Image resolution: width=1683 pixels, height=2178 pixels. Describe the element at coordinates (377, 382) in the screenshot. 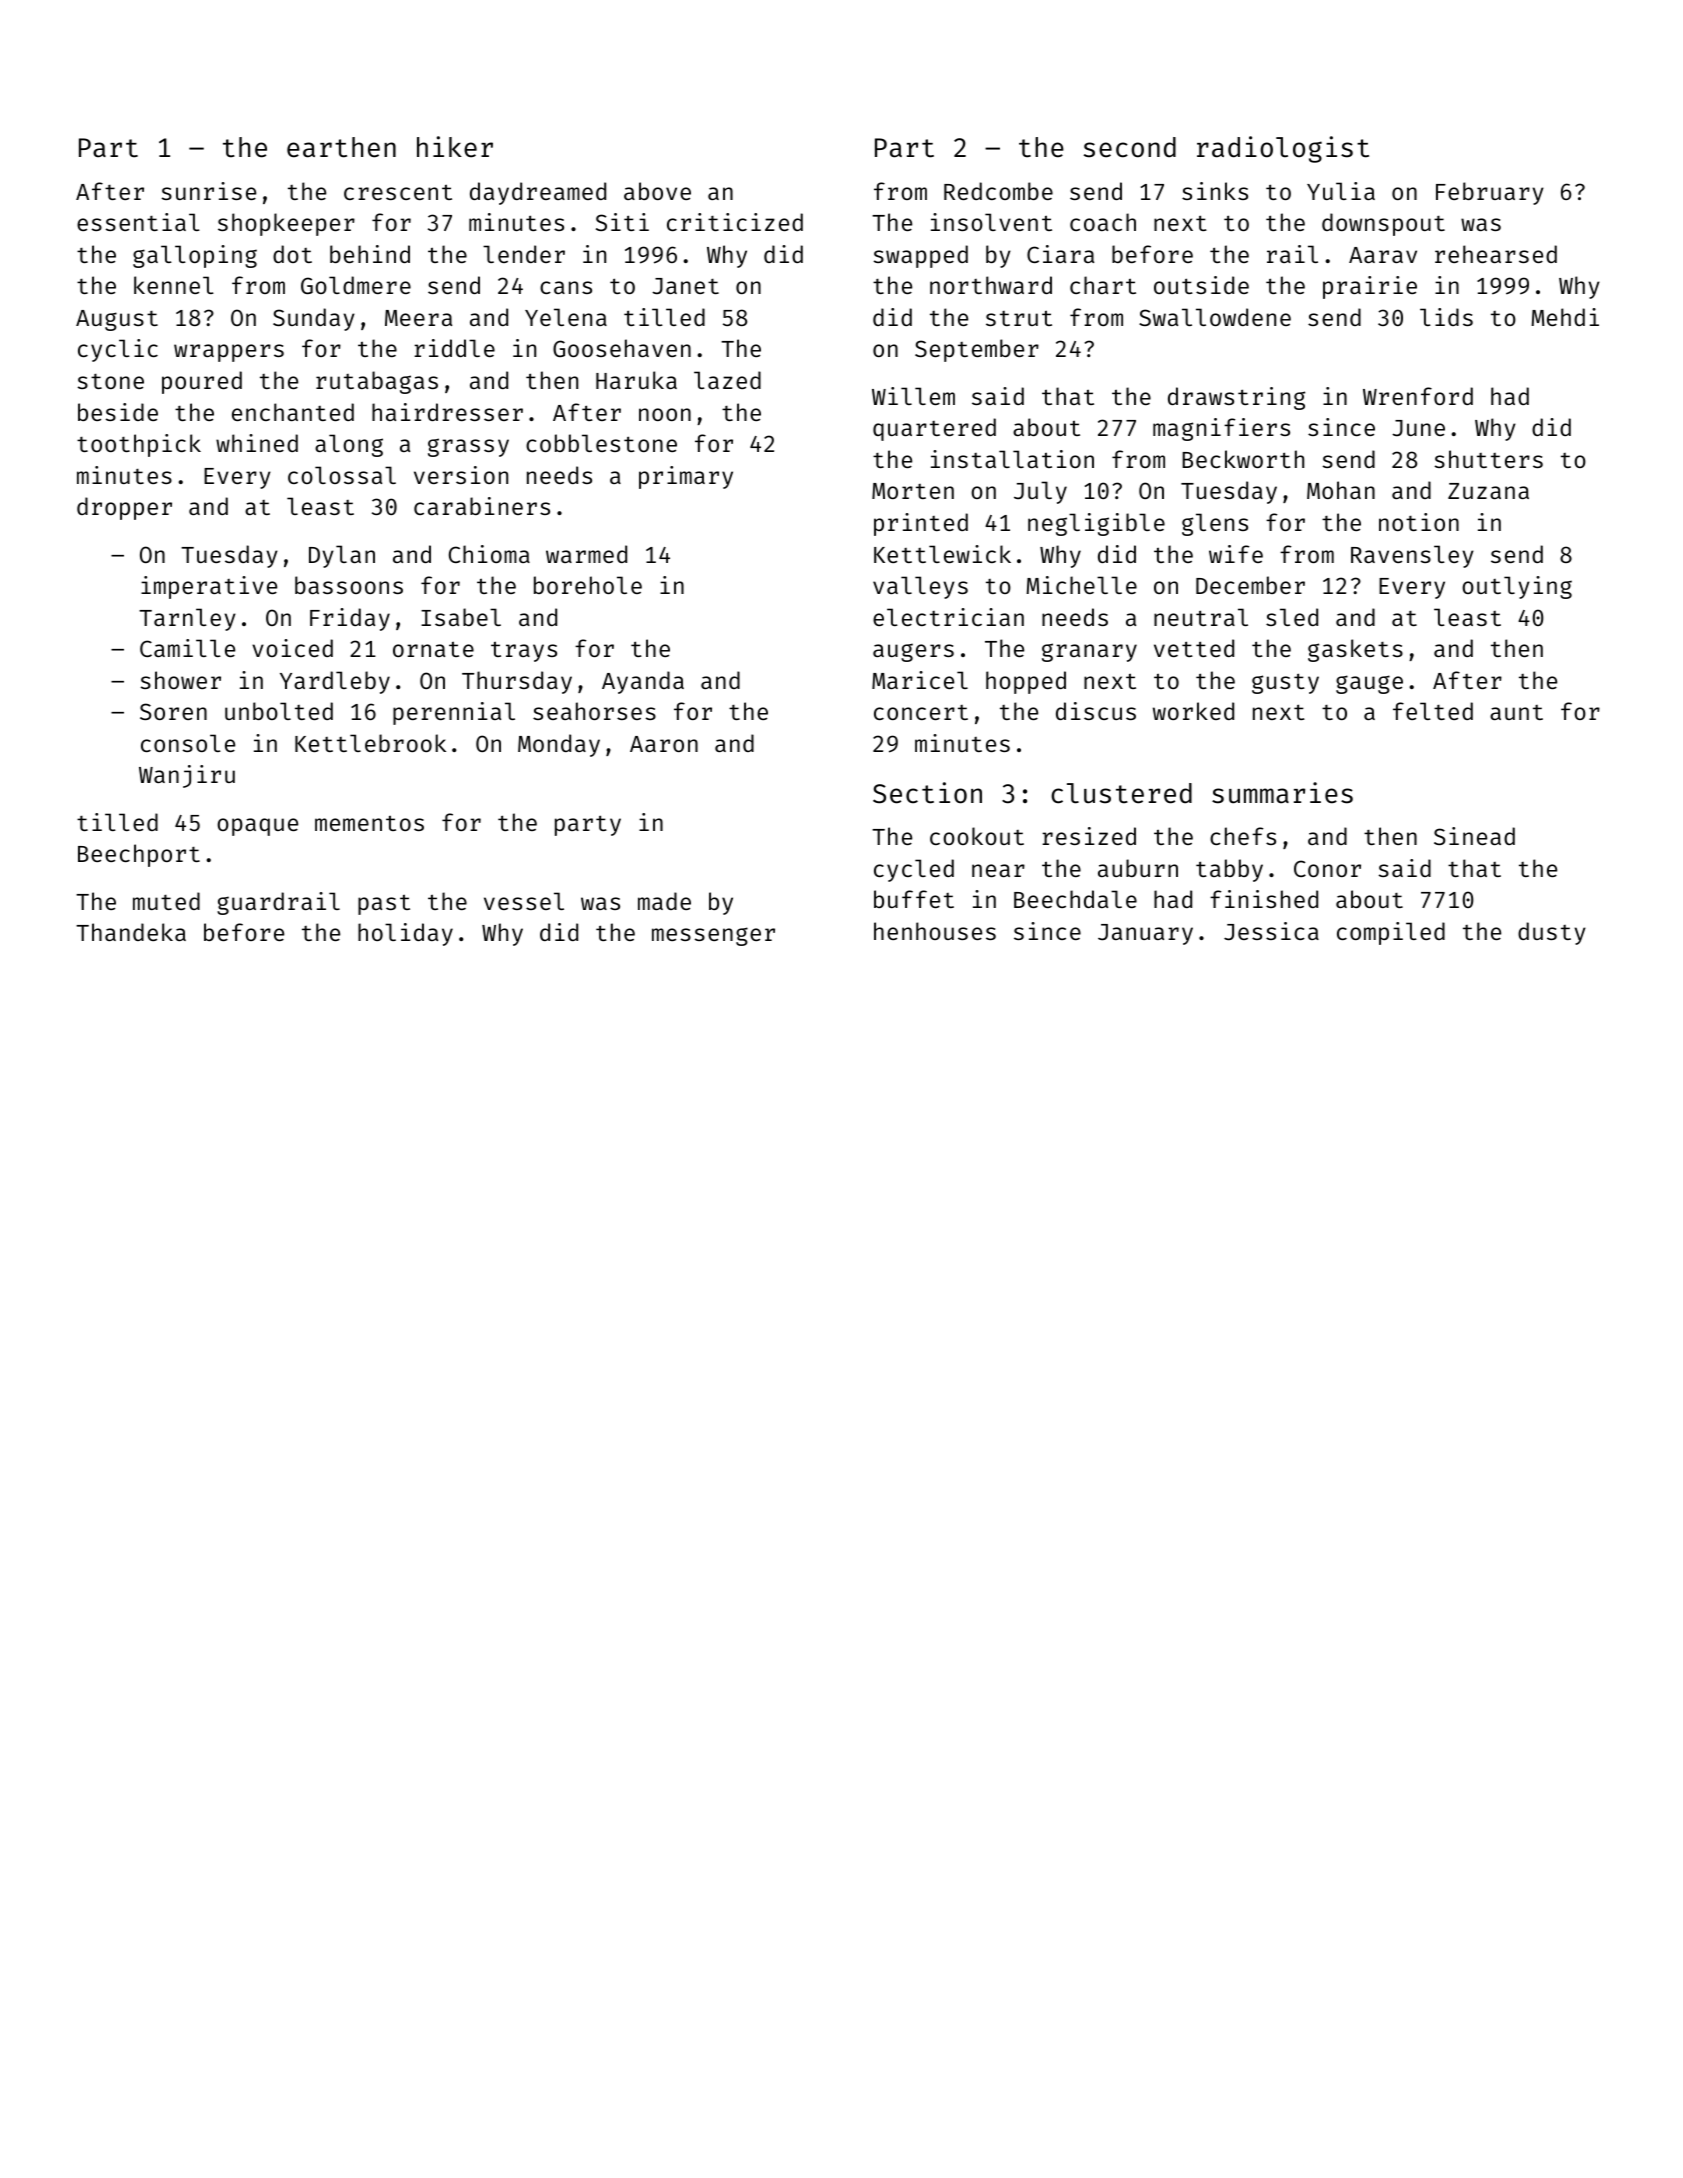

I see `rutabagas` at that location.
